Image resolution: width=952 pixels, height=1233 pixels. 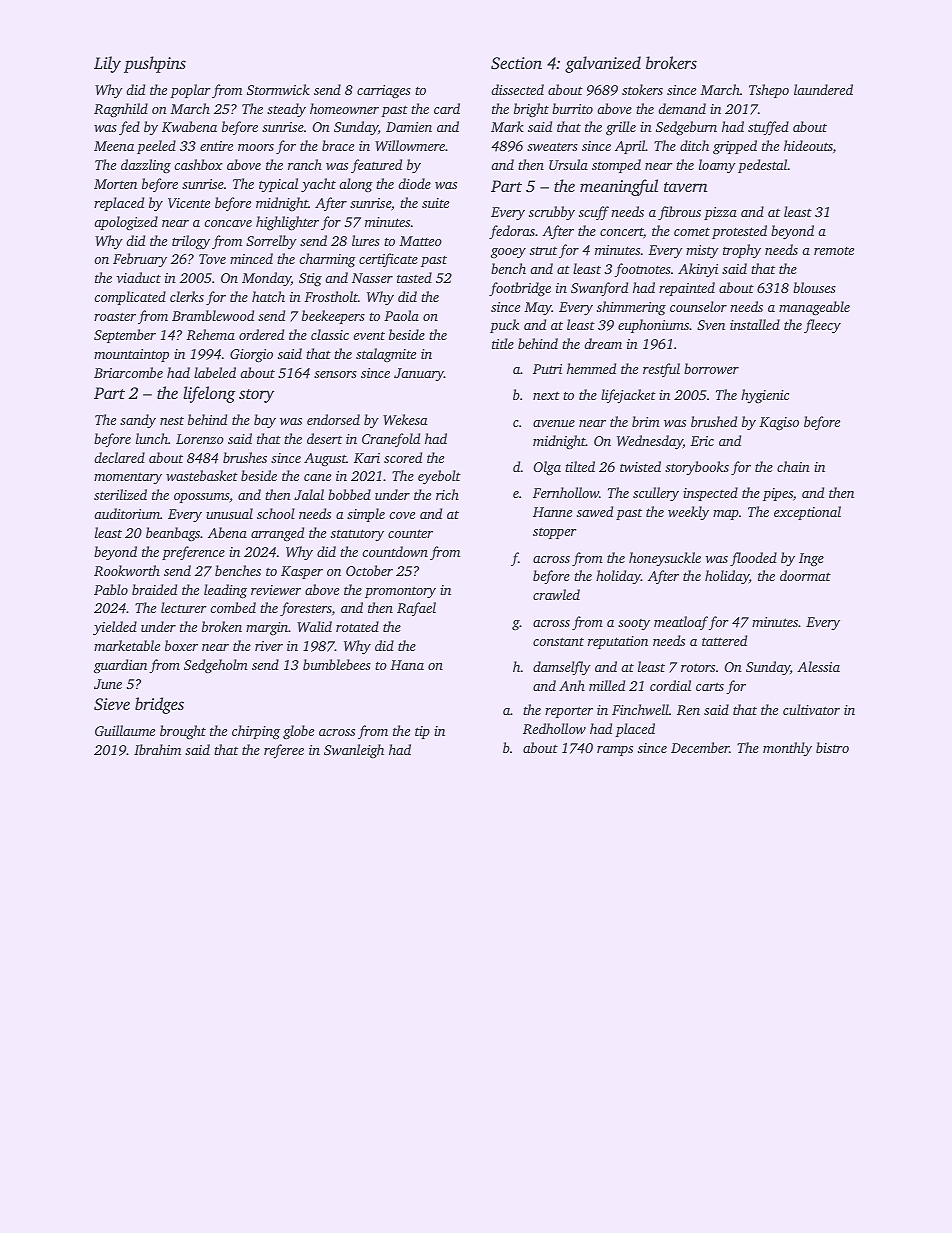 What do you see at coordinates (572, 108) in the screenshot?
I see `burrito` at bounding box center [572, 108].
